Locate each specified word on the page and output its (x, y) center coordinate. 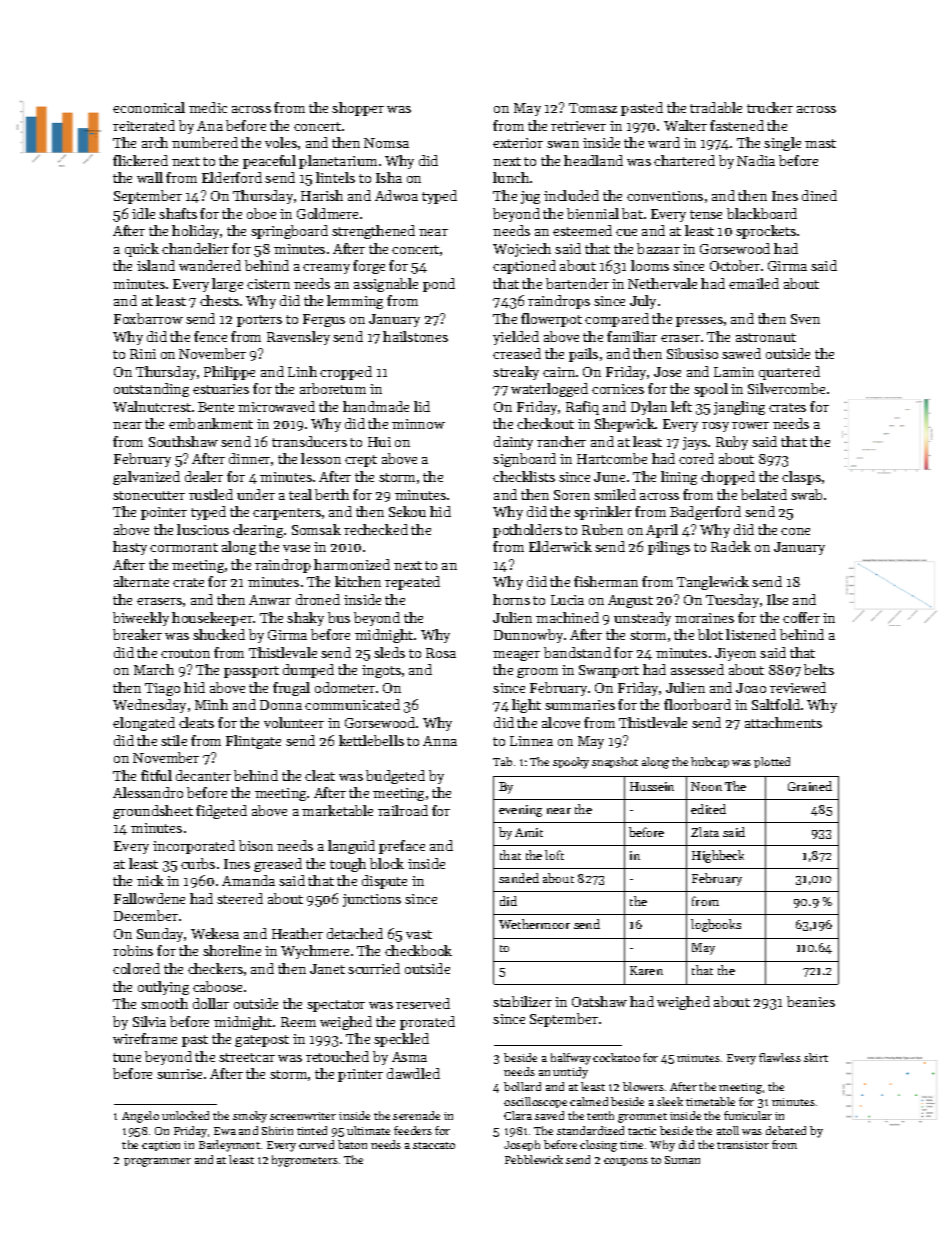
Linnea (531, 741)
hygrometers (305, 1161)
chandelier (195, 248)
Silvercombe (786, 388)
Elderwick (560, 546)
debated (786, 1130)
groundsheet (153, 812)
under (256, 494)
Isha (389, 177)
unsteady (642, 619)
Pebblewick (534, 1159)
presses (699, 322)
